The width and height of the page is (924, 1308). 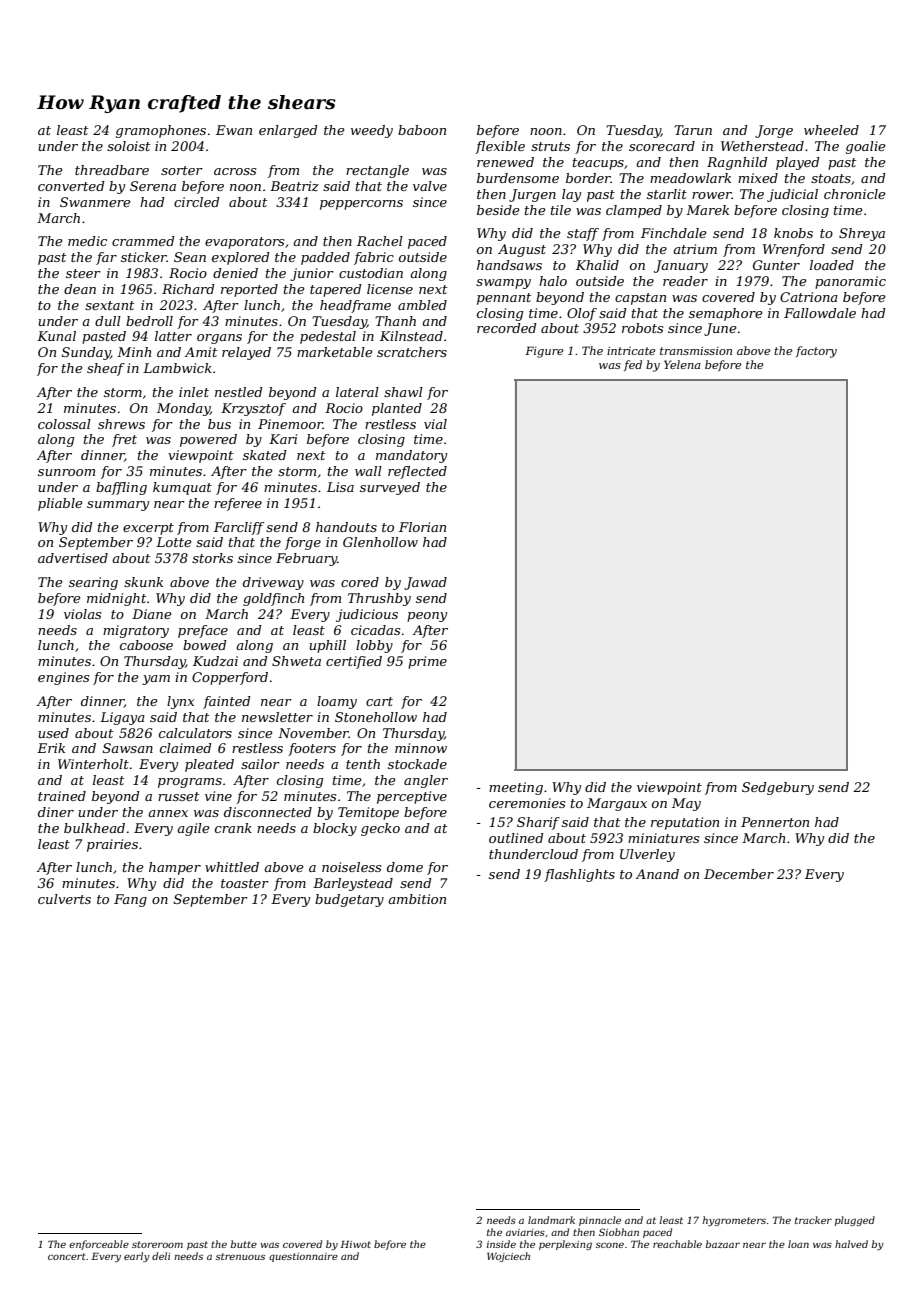 What do you see at coordinates (866, 147) in the page?
I see `goalie` at bounding box center [866, 147].
